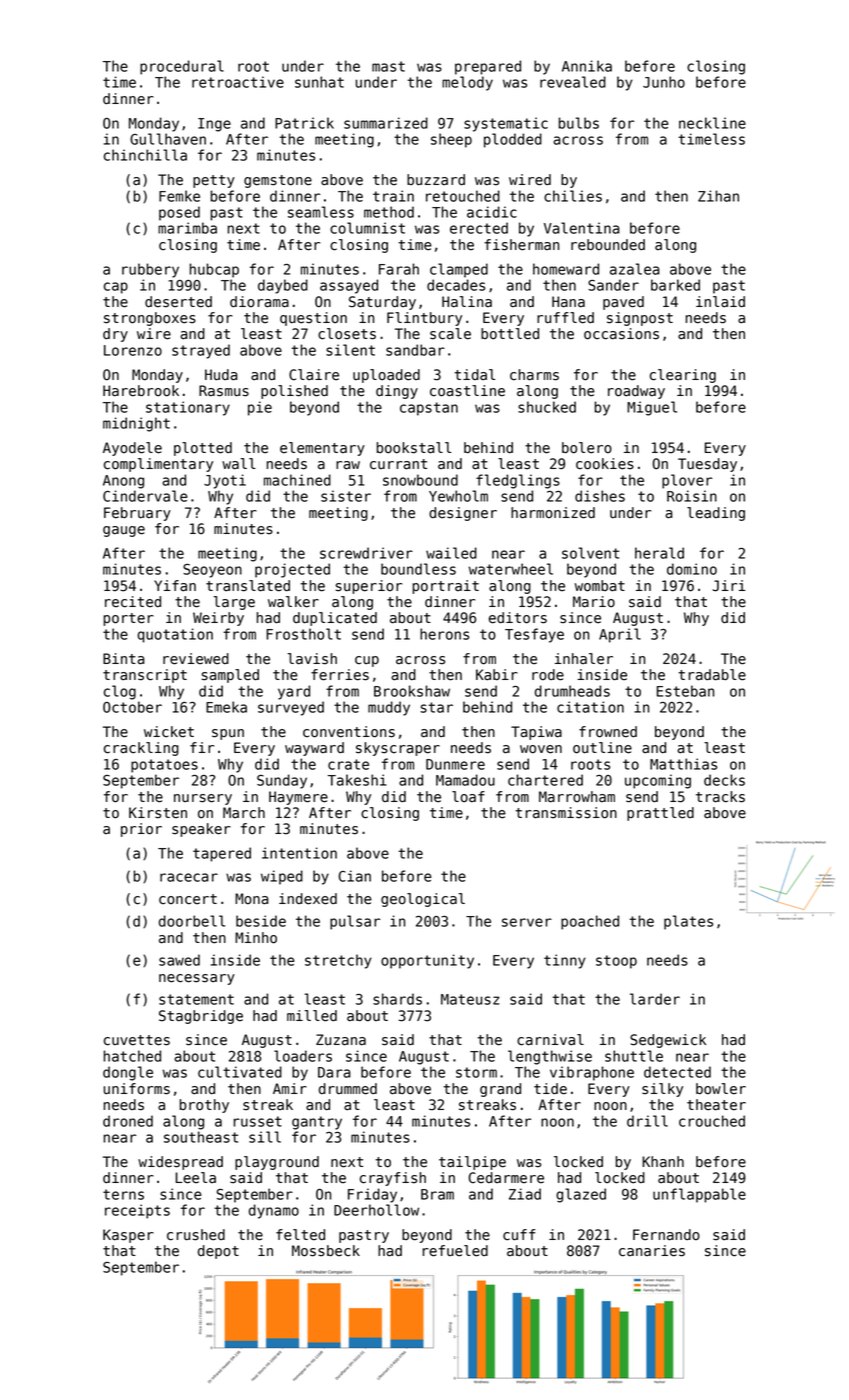  What do you see at coordinates (437, 1194) in the document?
I see `Bram` at bounding box center [437, 1194].
